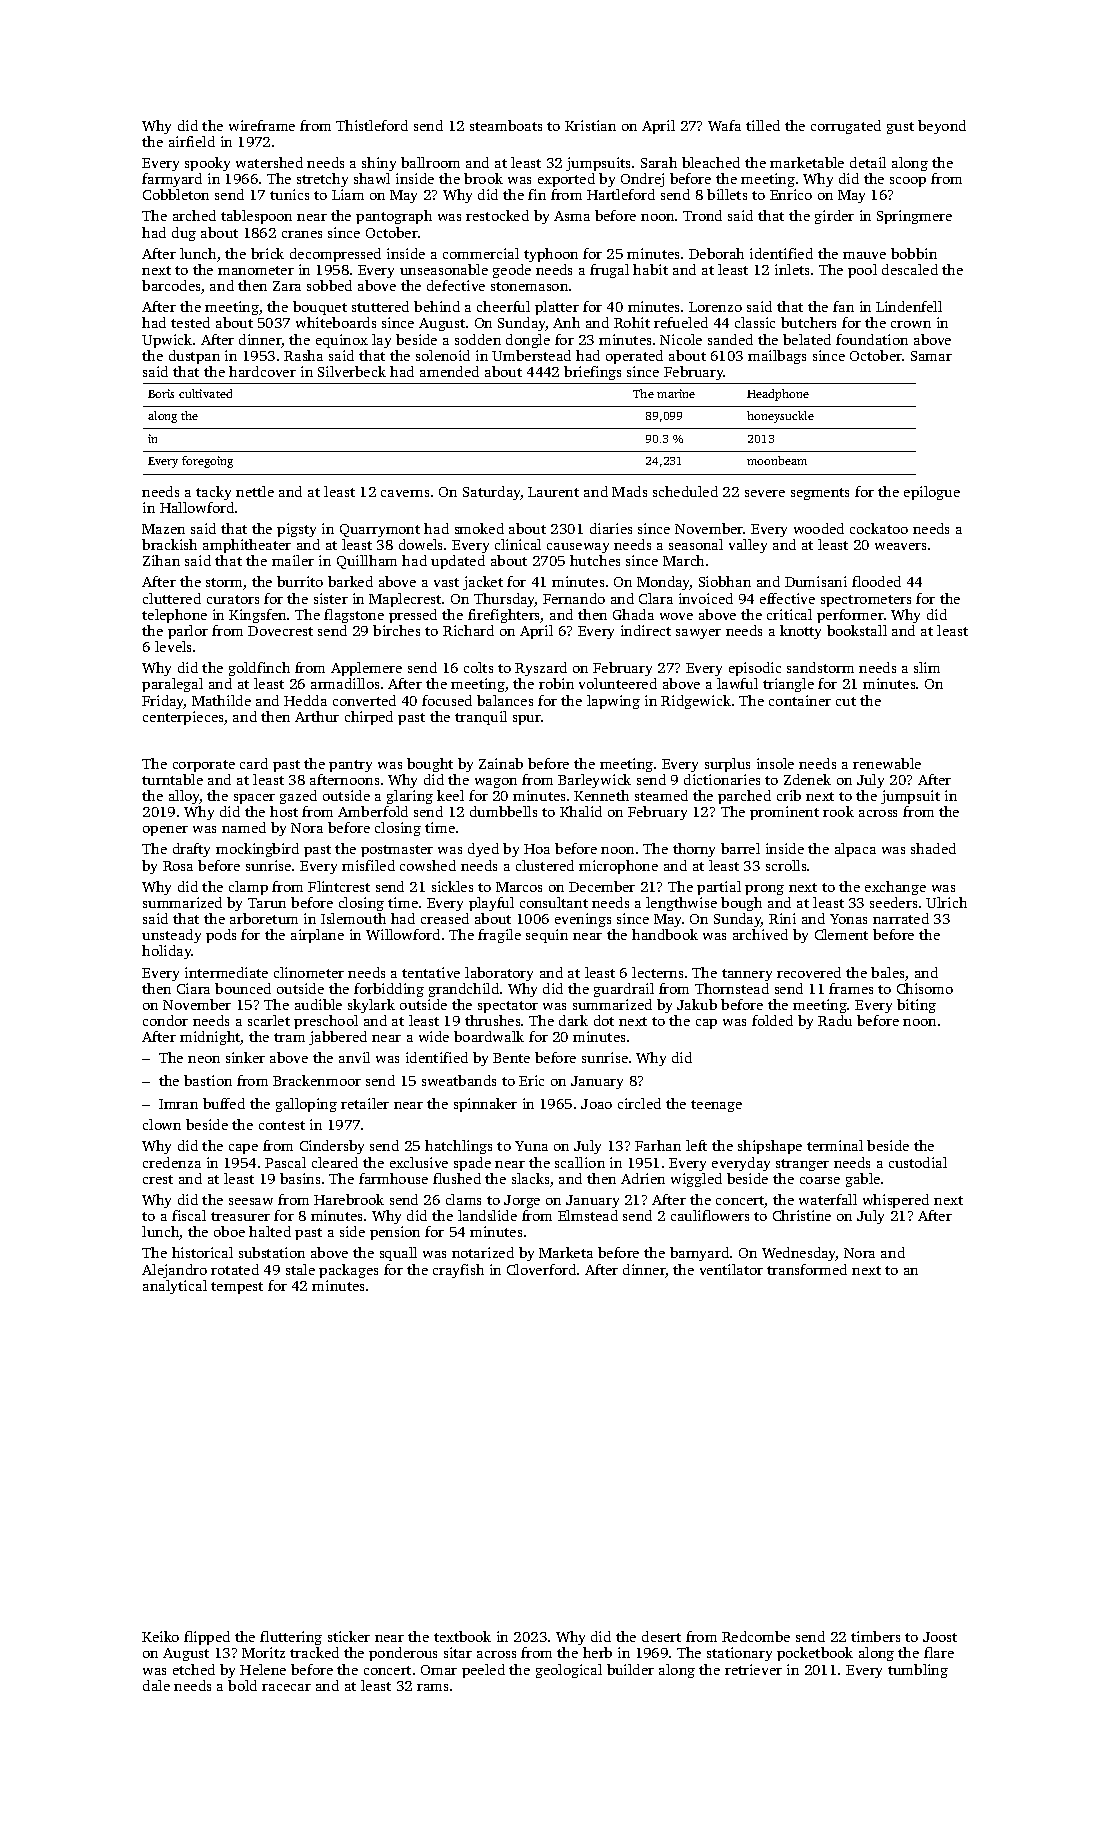 The width and height of the document is (1113, 1833). Describe the element at coordinates (458, 562) in the document. I see `updated` at that location.
